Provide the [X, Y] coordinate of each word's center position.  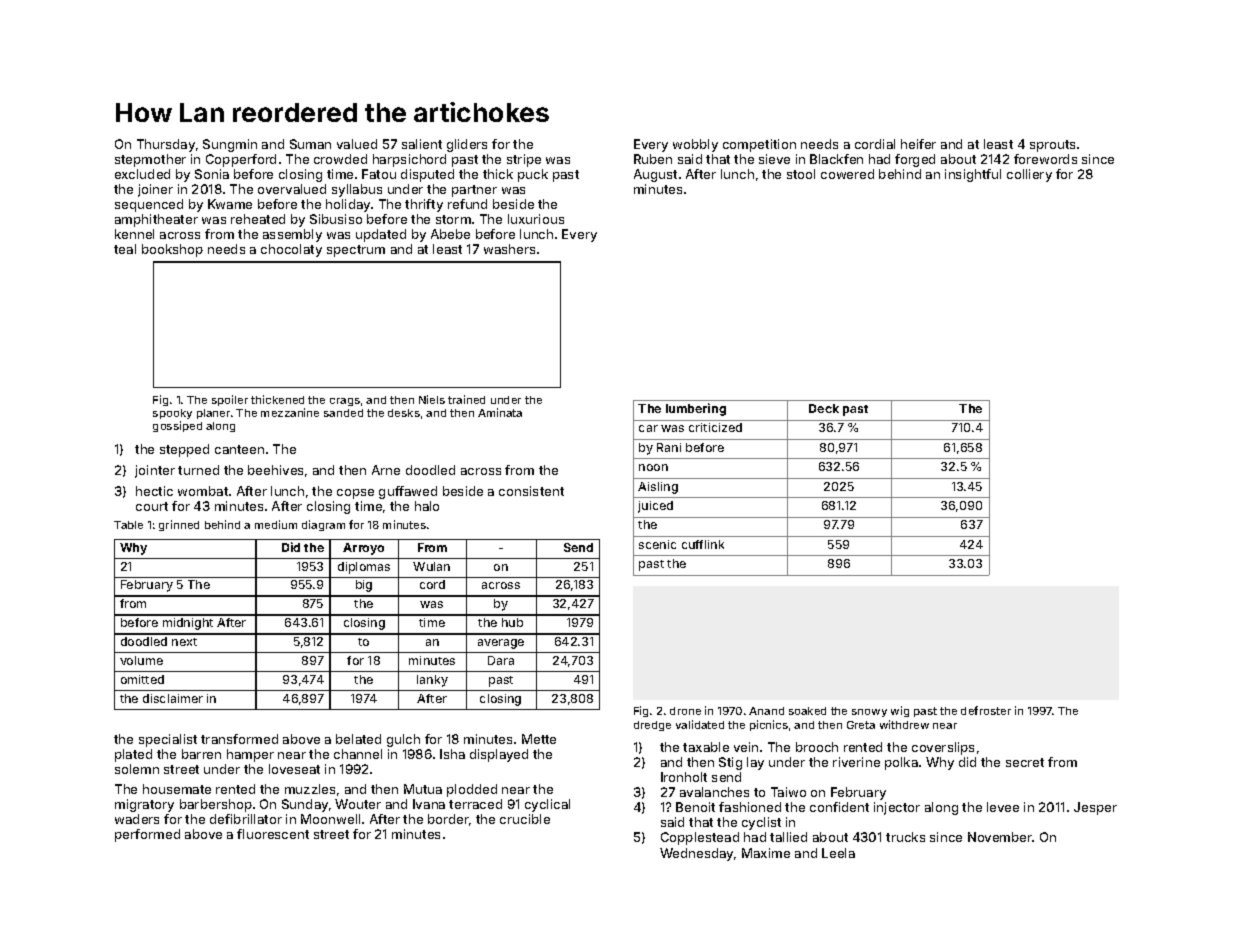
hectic [154, 491]
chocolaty [291, 250]
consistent [531, 491]
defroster [986, 710]
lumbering [696, 409]
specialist [168, 740]
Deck [824, 408]
